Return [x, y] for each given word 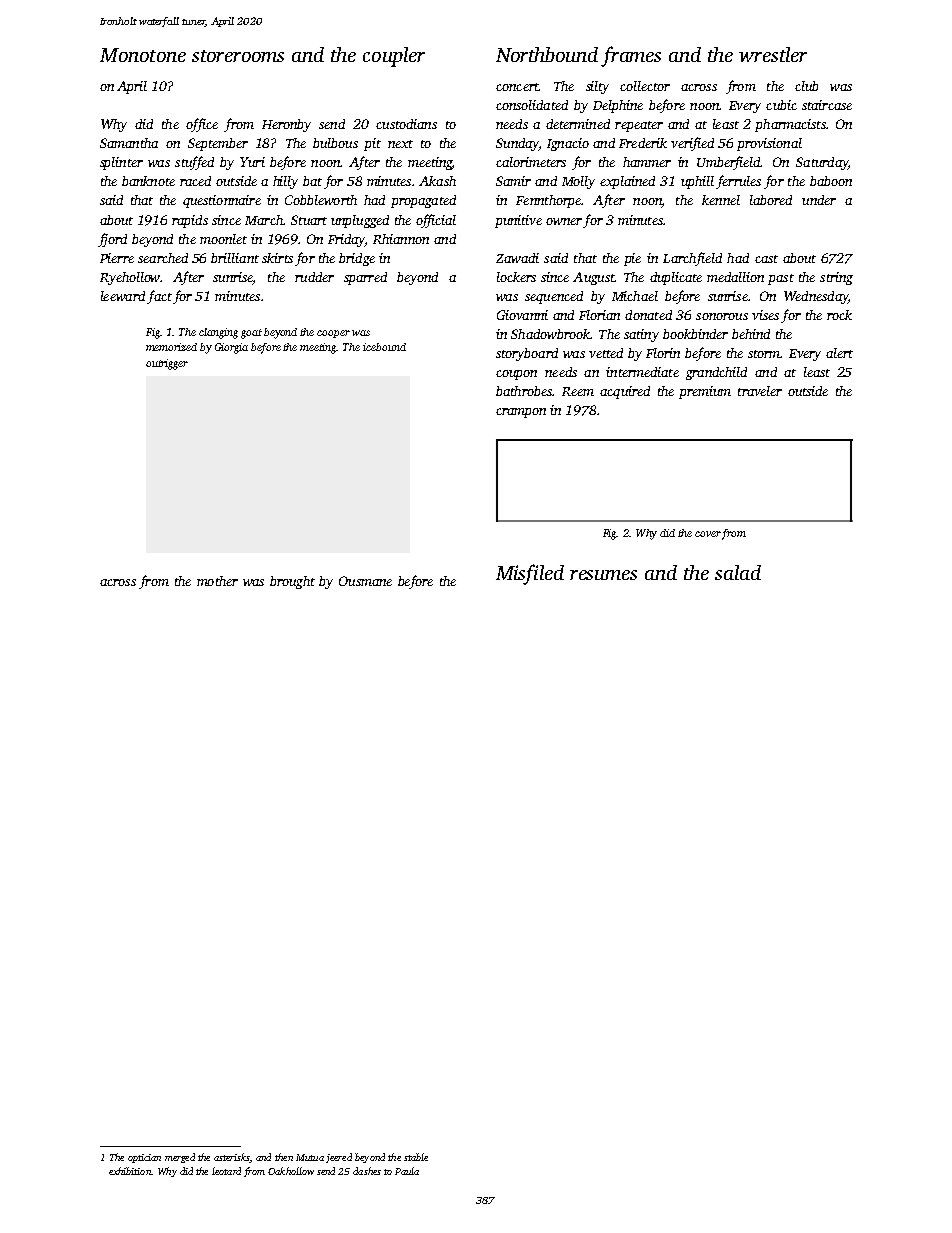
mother [217, 581]
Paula [407, 1171]
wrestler [773, 54]
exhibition [130, 1171]
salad [738, 572]
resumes [603, 575]
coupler [394, 57]
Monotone [143, 55]
